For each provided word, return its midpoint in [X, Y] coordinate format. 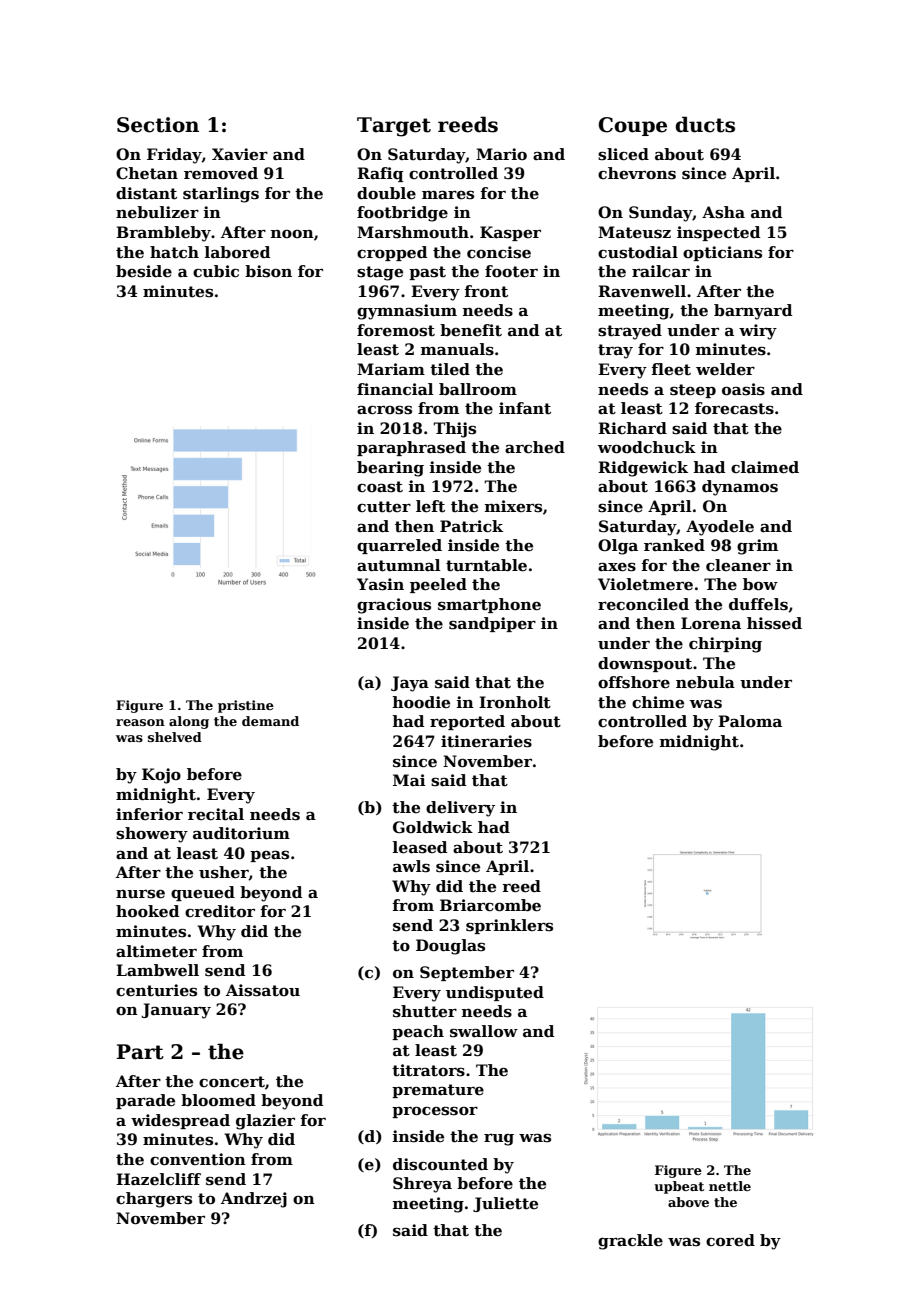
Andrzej [254, 1200]
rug [499, 1140]
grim [757, 547]
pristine [246, 706]
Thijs [454, 430]
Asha [723, 212]
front [486, 291]
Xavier [240, 154]
